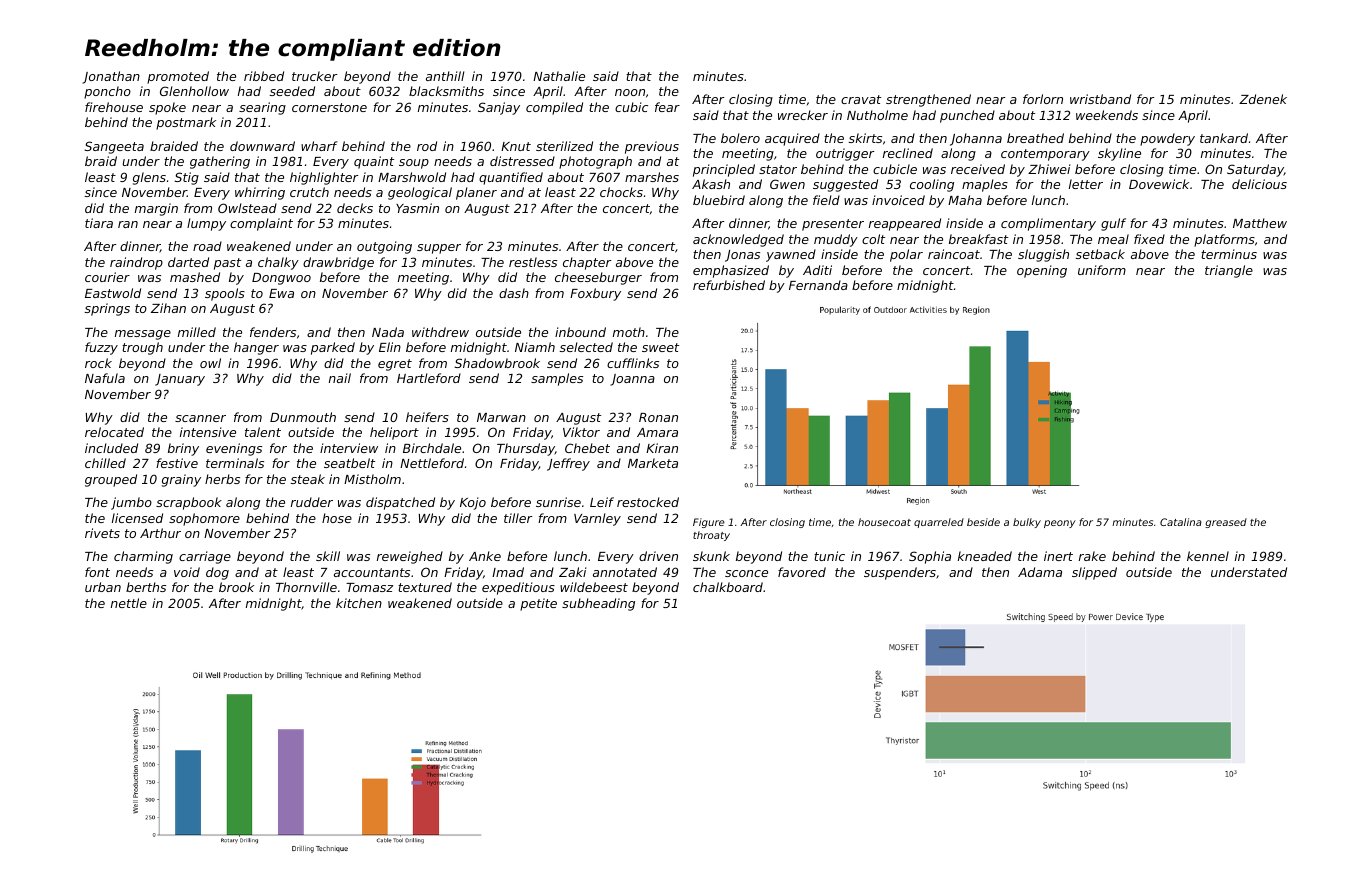  Describe the element at coordinates (861, 99) in the document. I see `cravat` at that location.
